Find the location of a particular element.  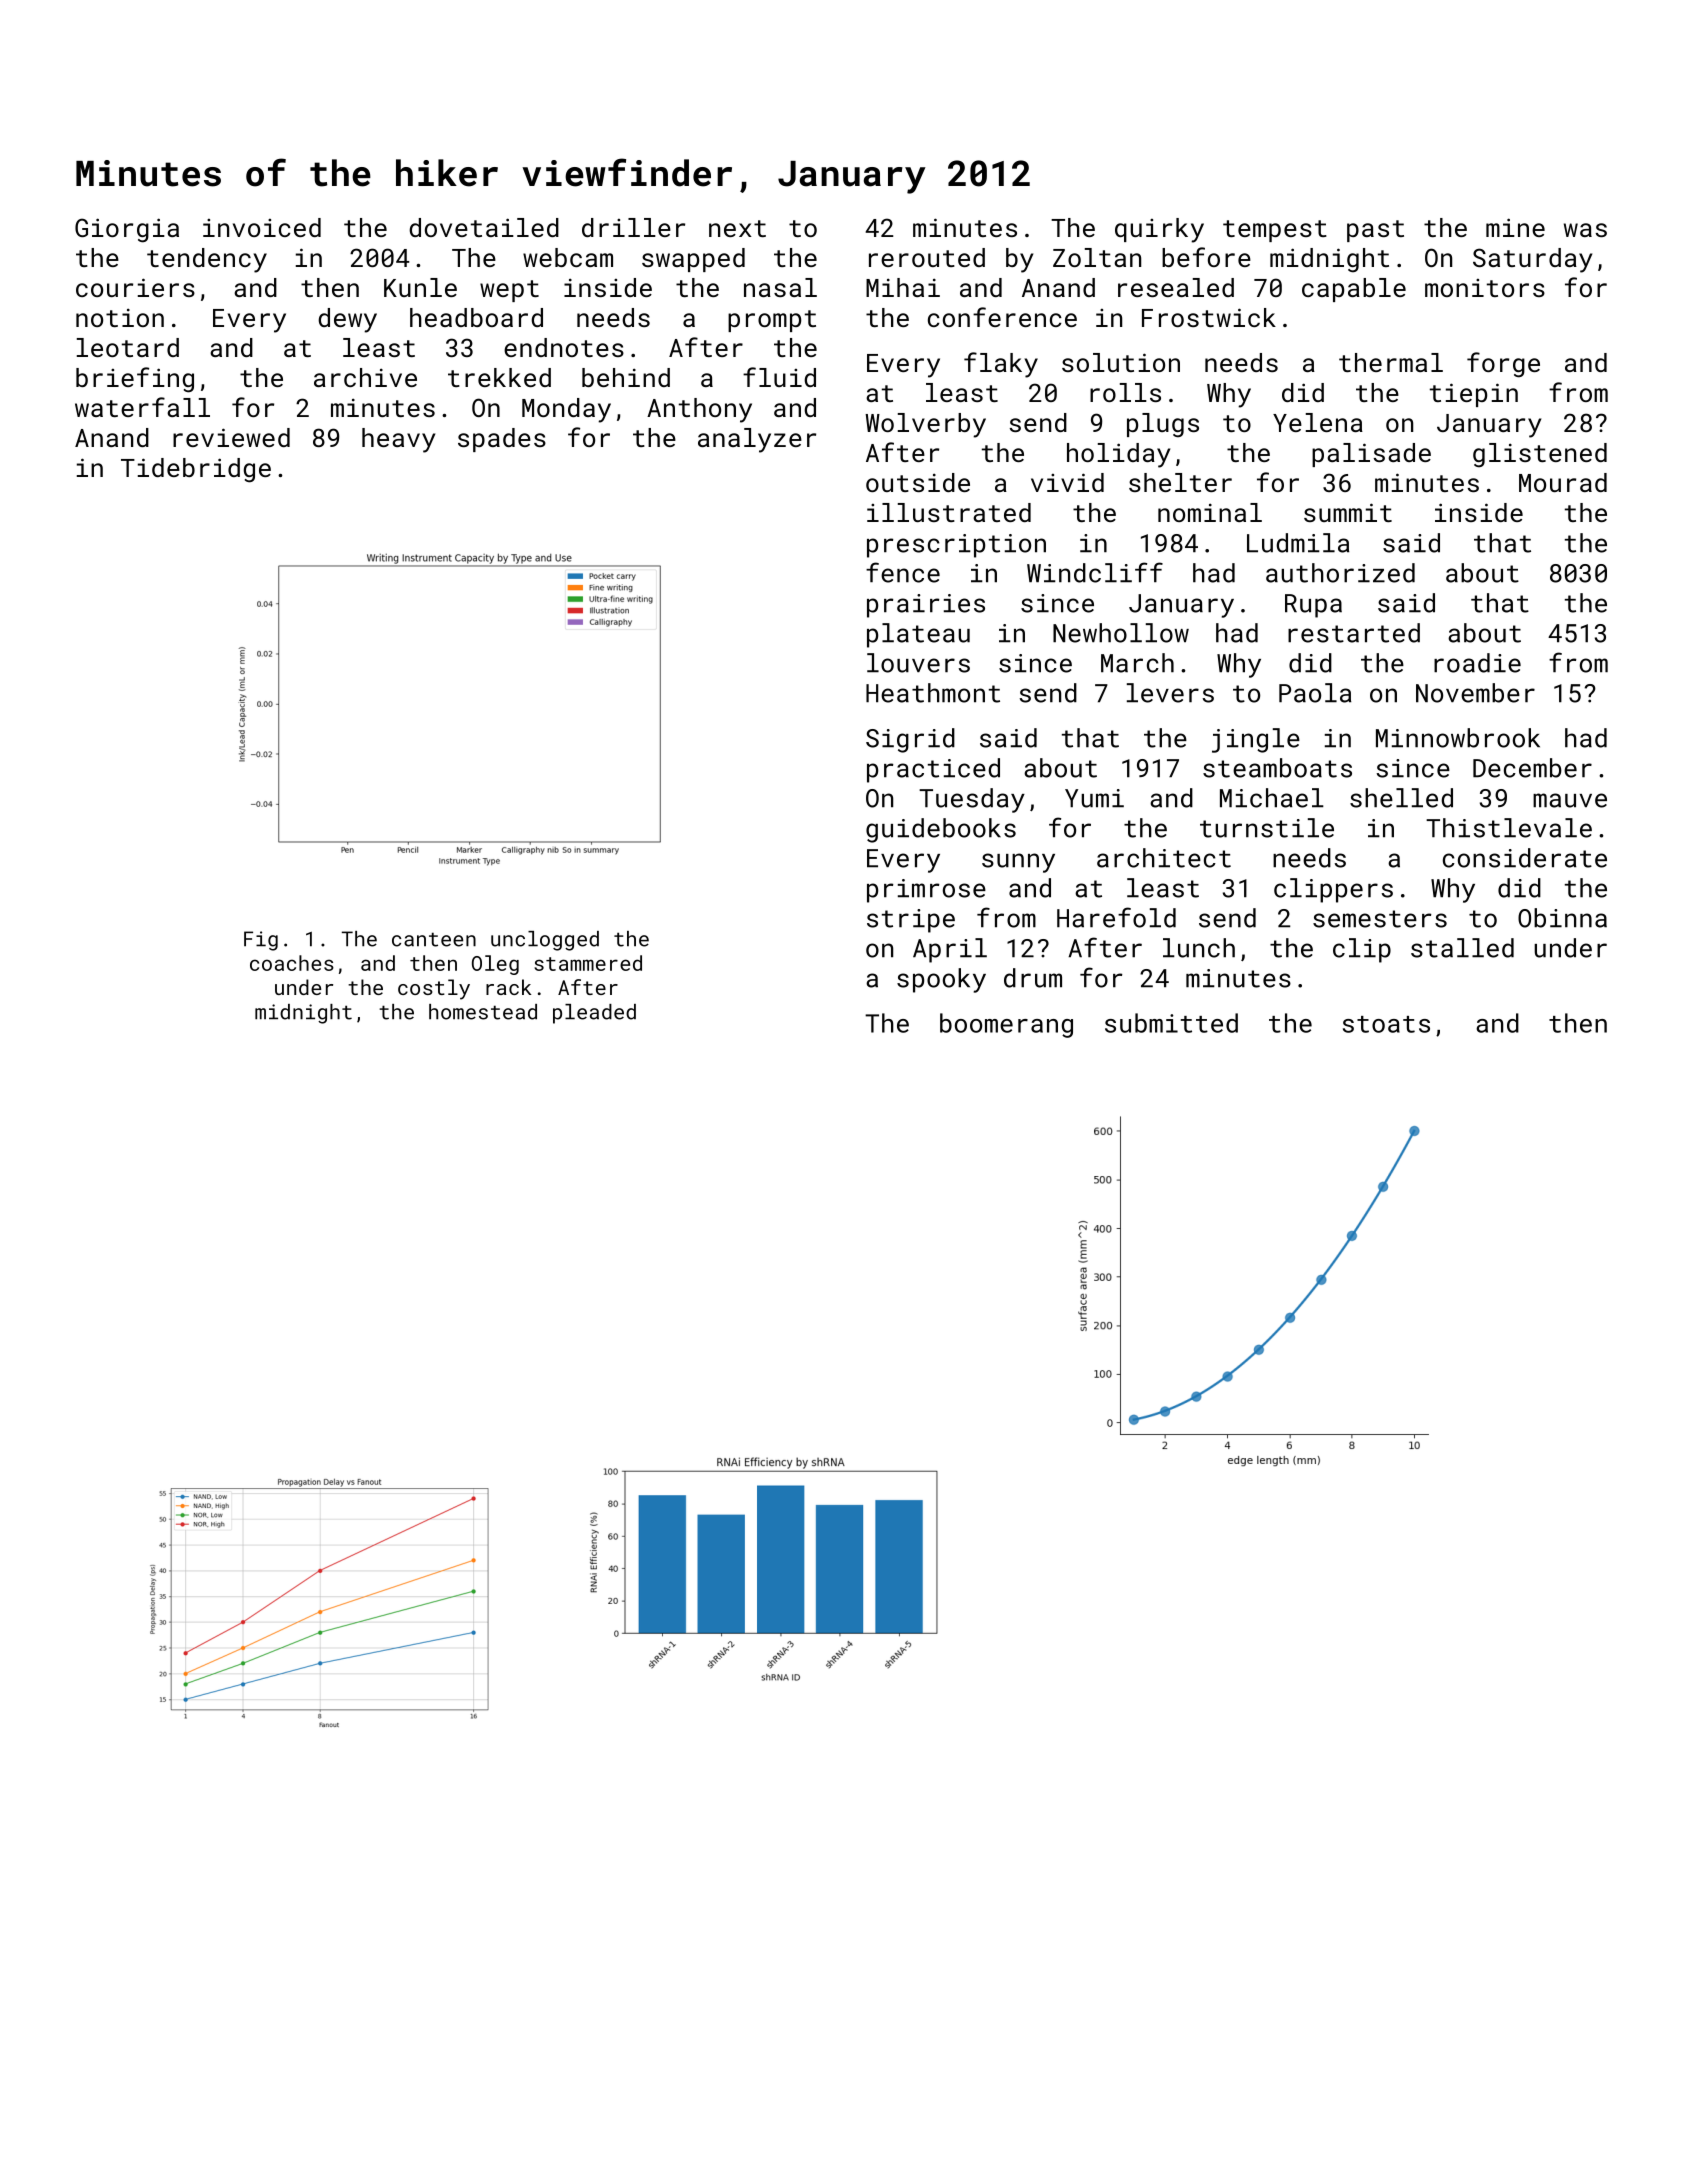

prairies is located at coordinates (926, 606).
